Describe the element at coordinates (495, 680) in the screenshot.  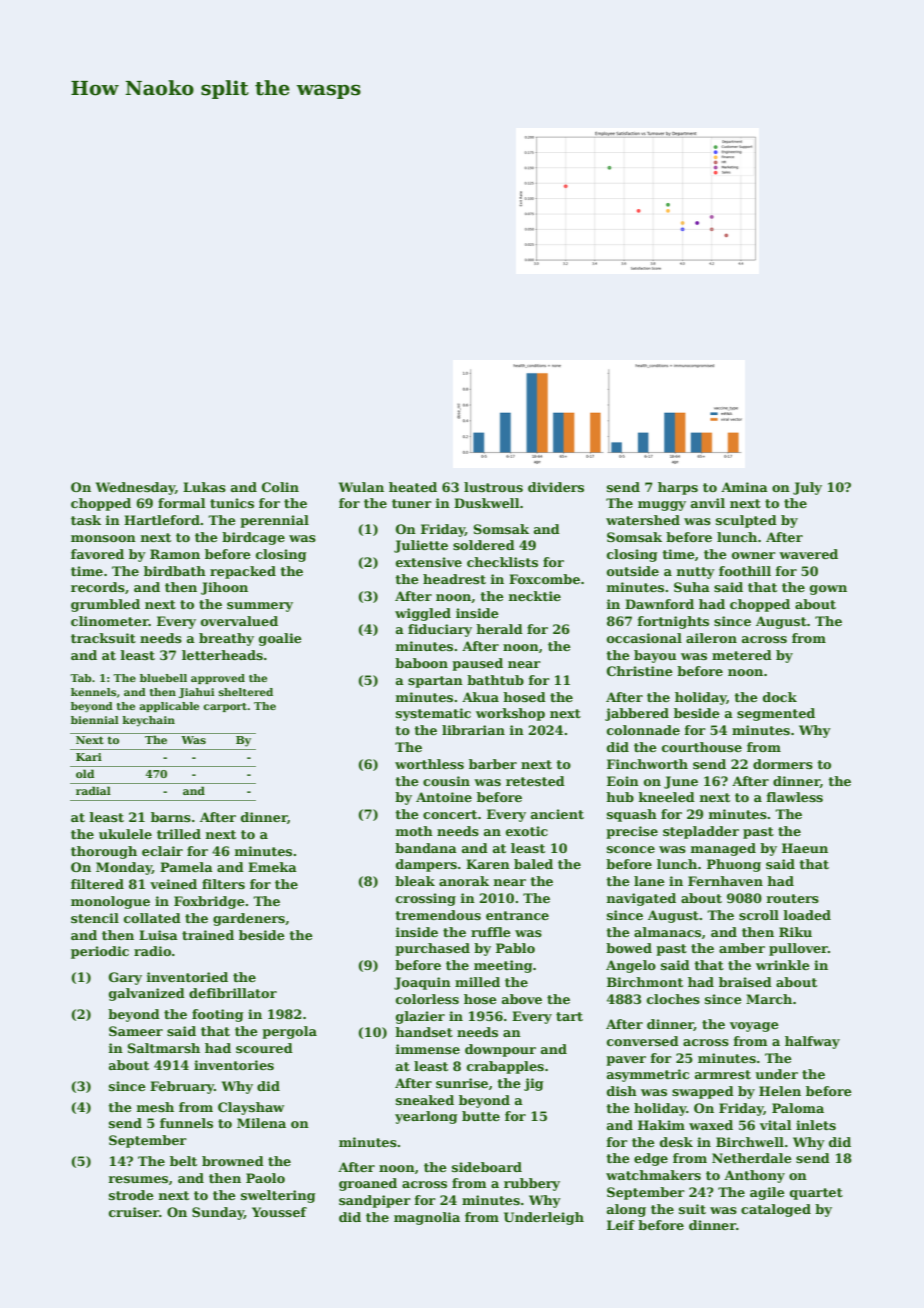
I see `bathtub` at that location.
